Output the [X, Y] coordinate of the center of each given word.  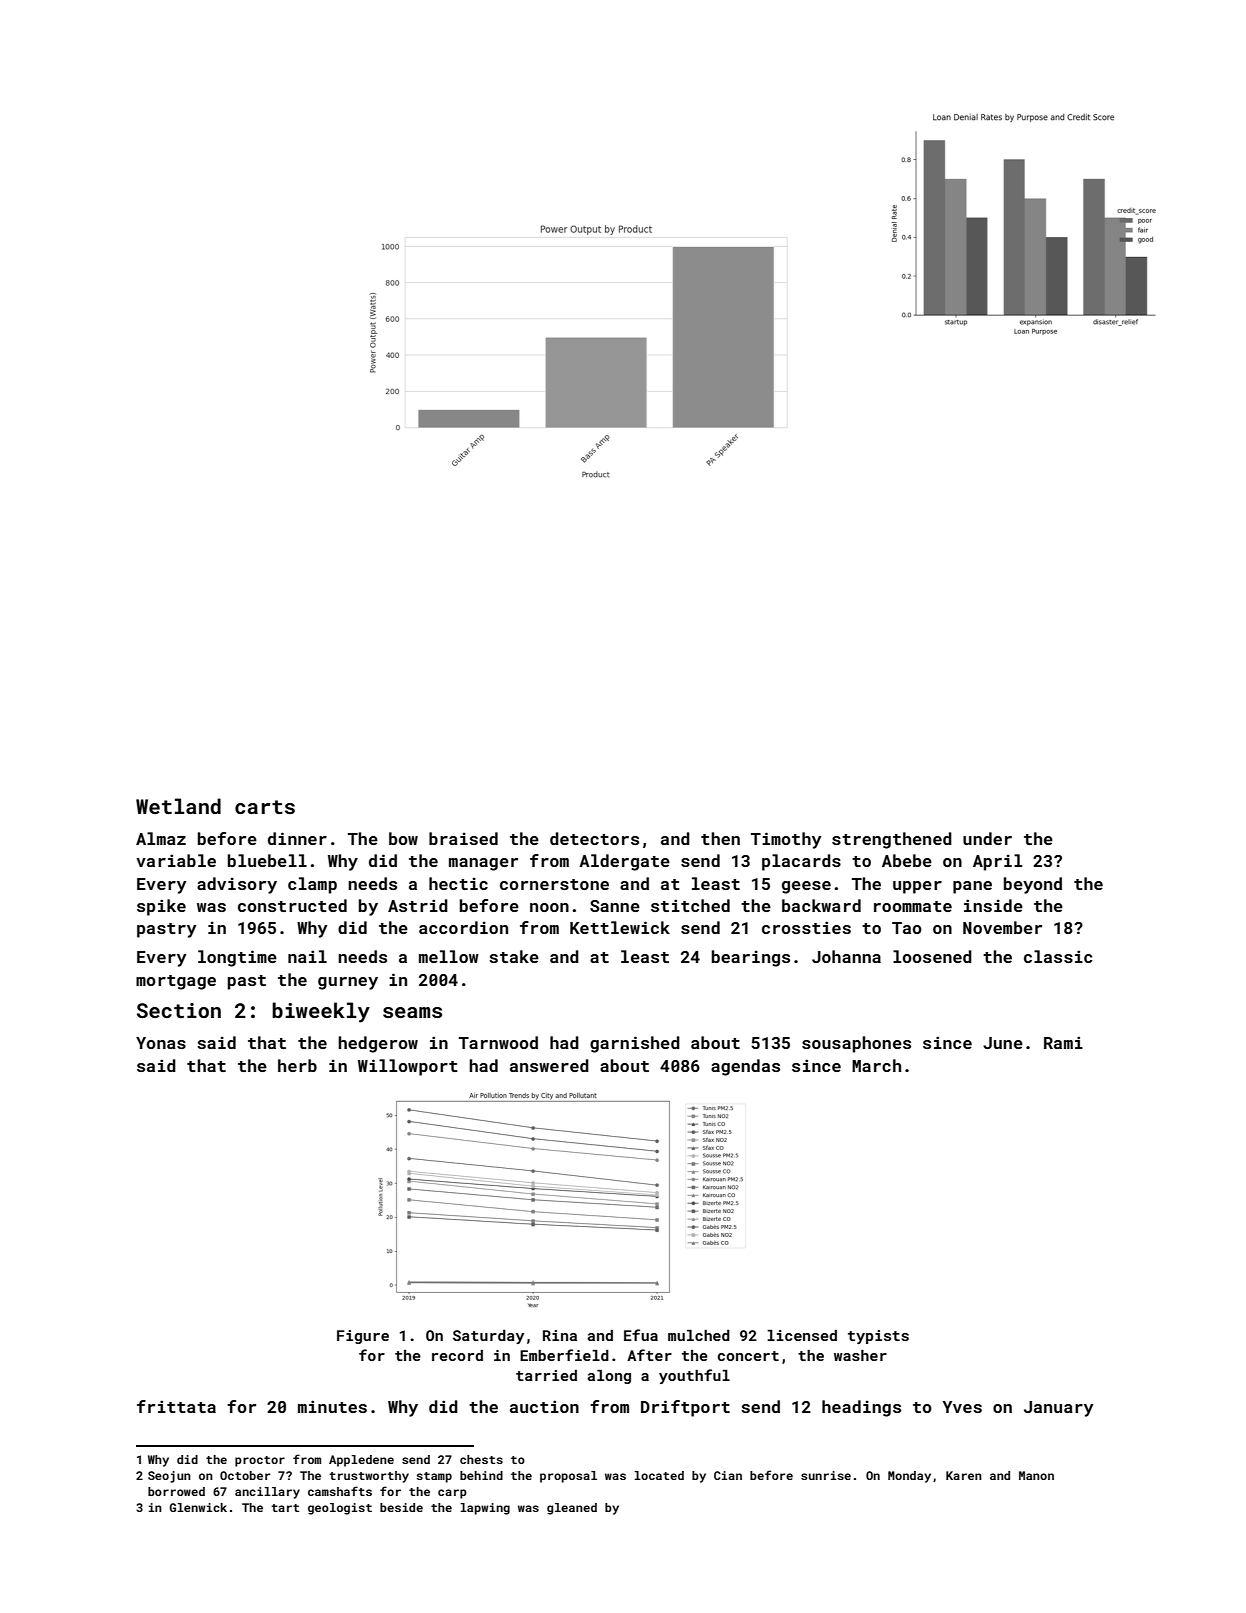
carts [265, 807]
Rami [1063, 1042]
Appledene [361, 1461]
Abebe [907, 860]
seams [412, 1012]
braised [463, 838]
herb [297, 1065]
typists [878, 1337]
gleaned [572, 1509]
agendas [745, 1067]
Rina [560, 1335]
